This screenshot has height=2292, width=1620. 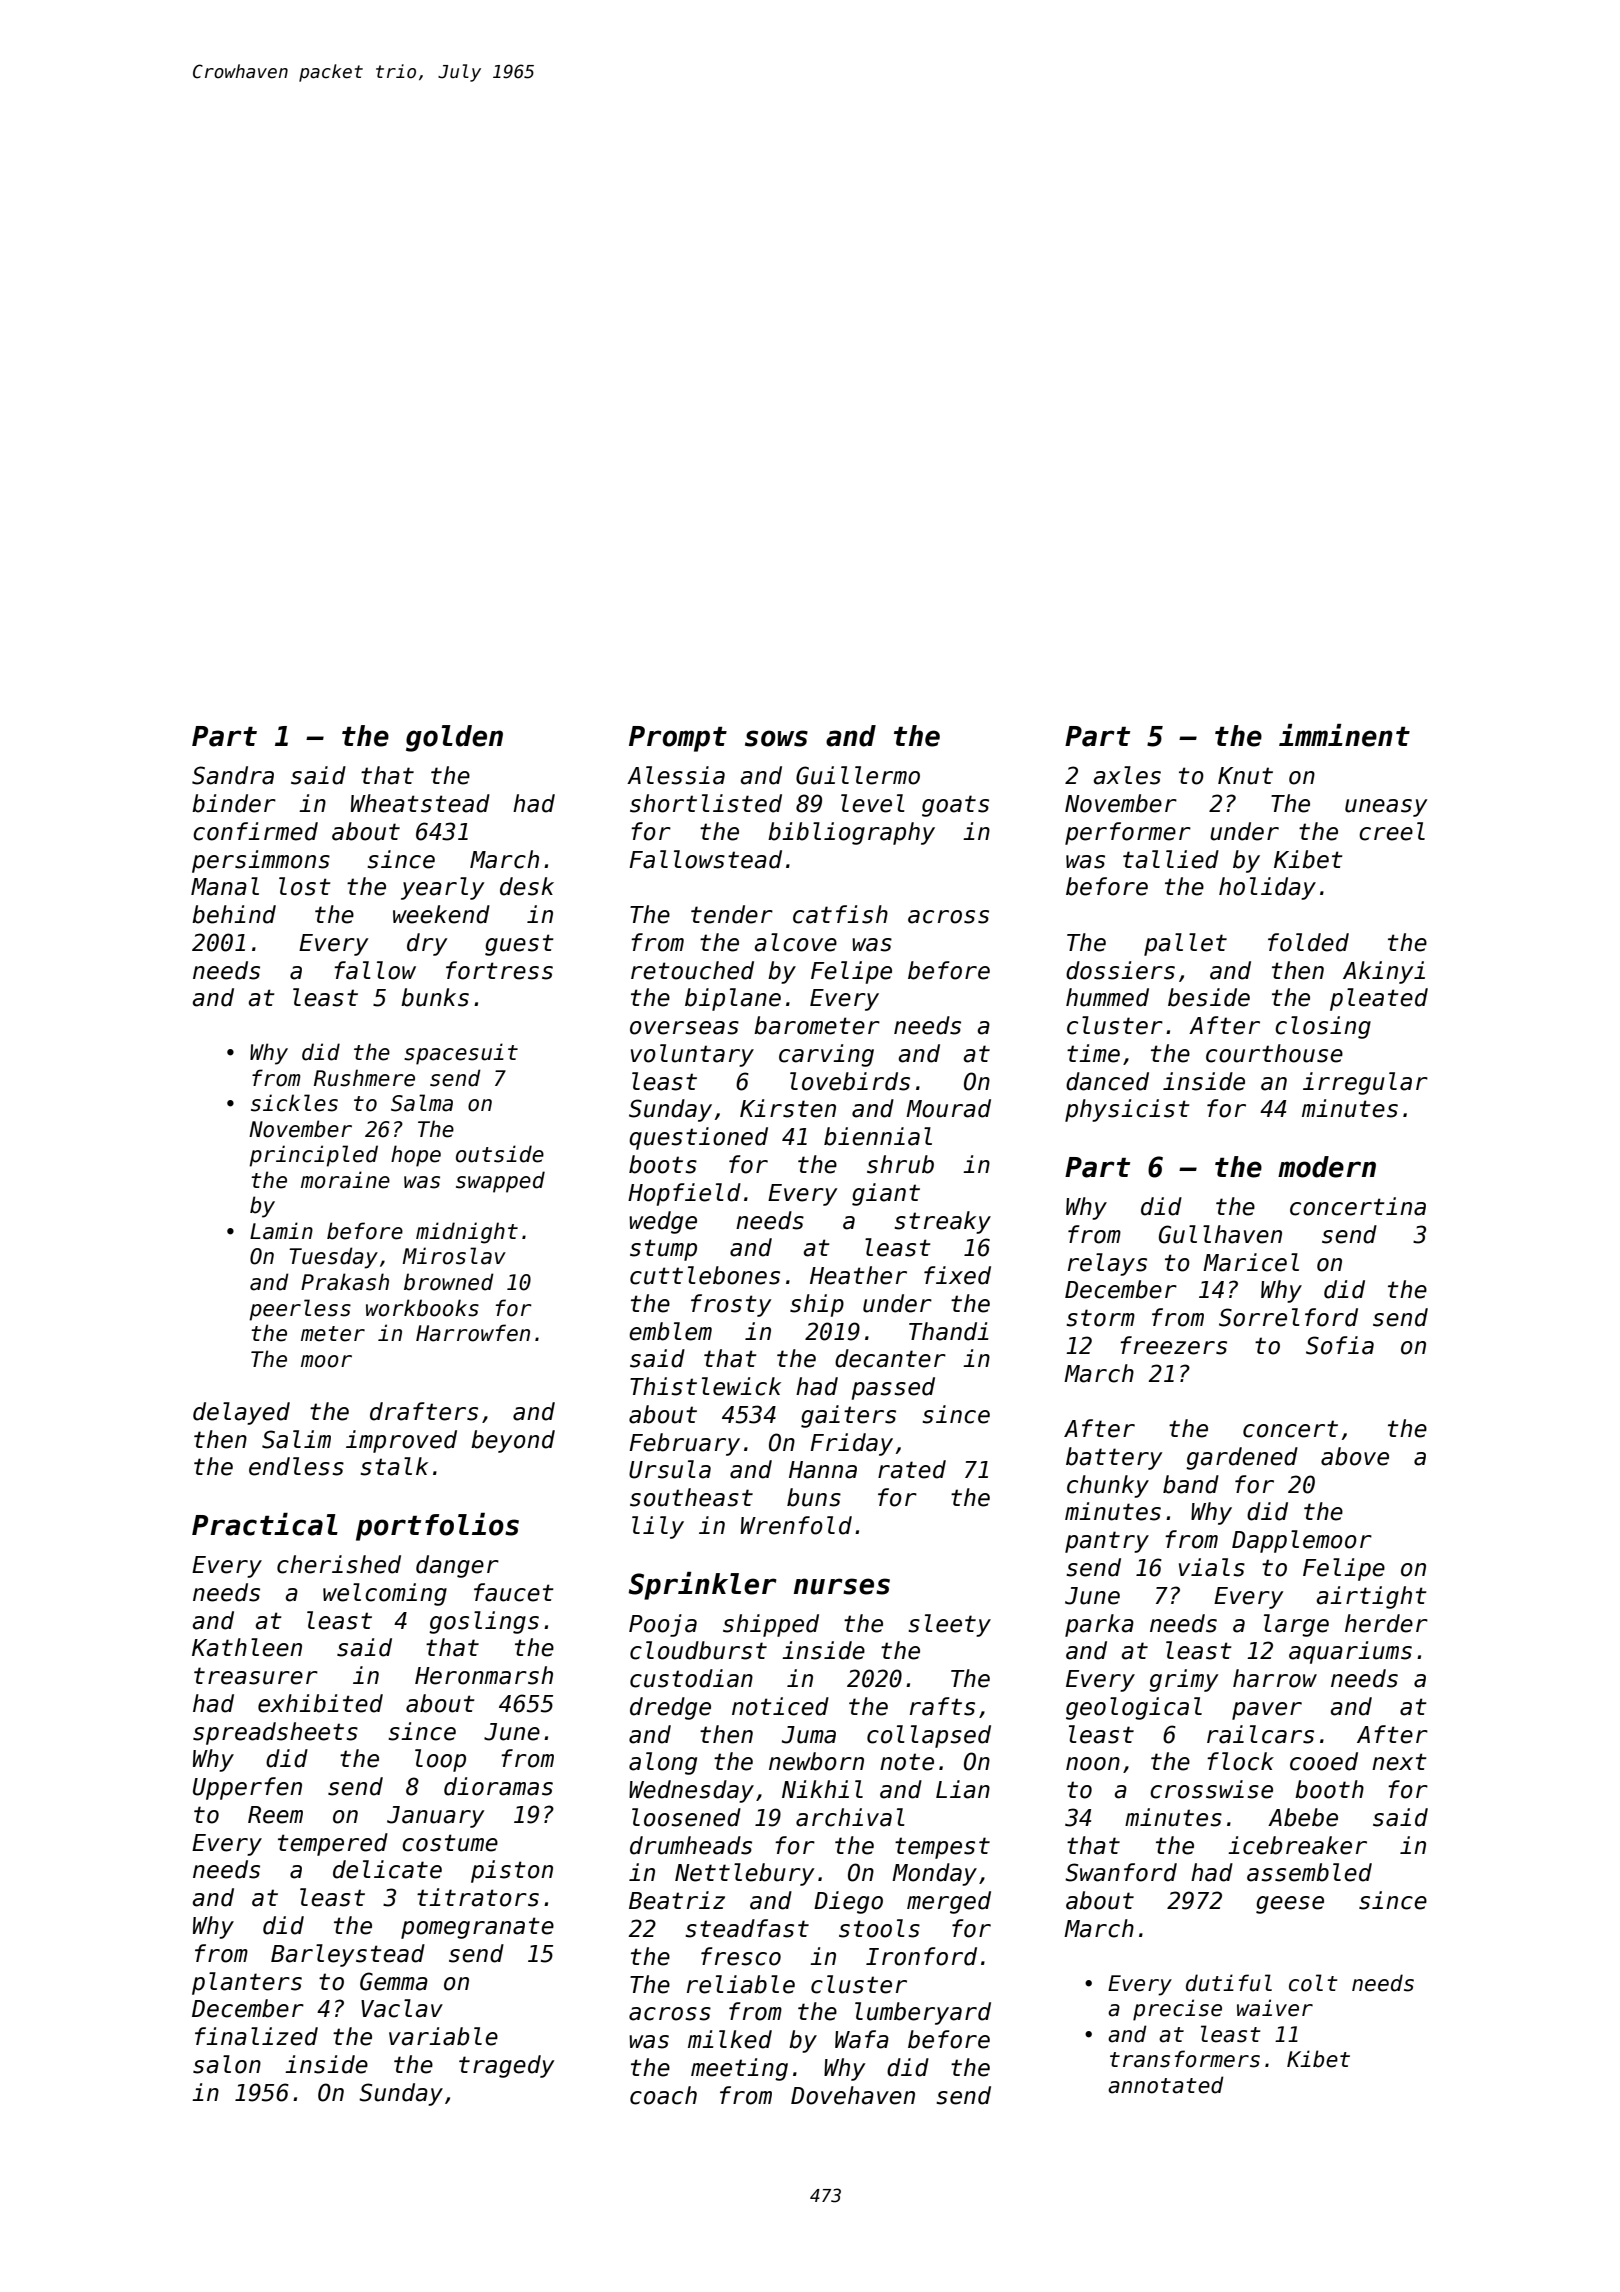 What do you see at coordinates (1384, 972) in the screenshot?
I see `Akinyi` at bounding box center [1384, 972].
